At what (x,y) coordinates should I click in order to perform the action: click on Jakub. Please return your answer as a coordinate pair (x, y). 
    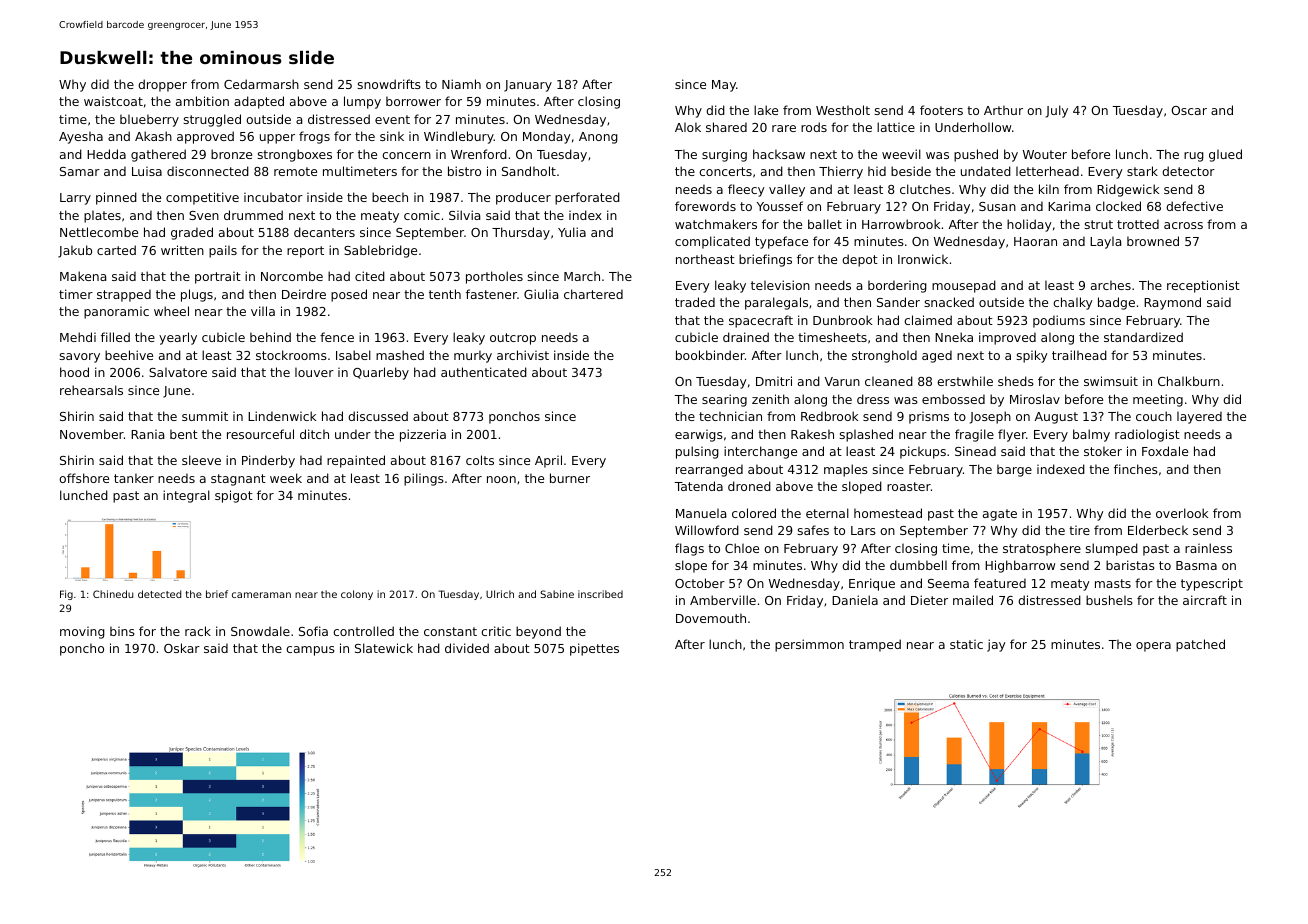
    Looking at the image, I should click on (75, 251).
